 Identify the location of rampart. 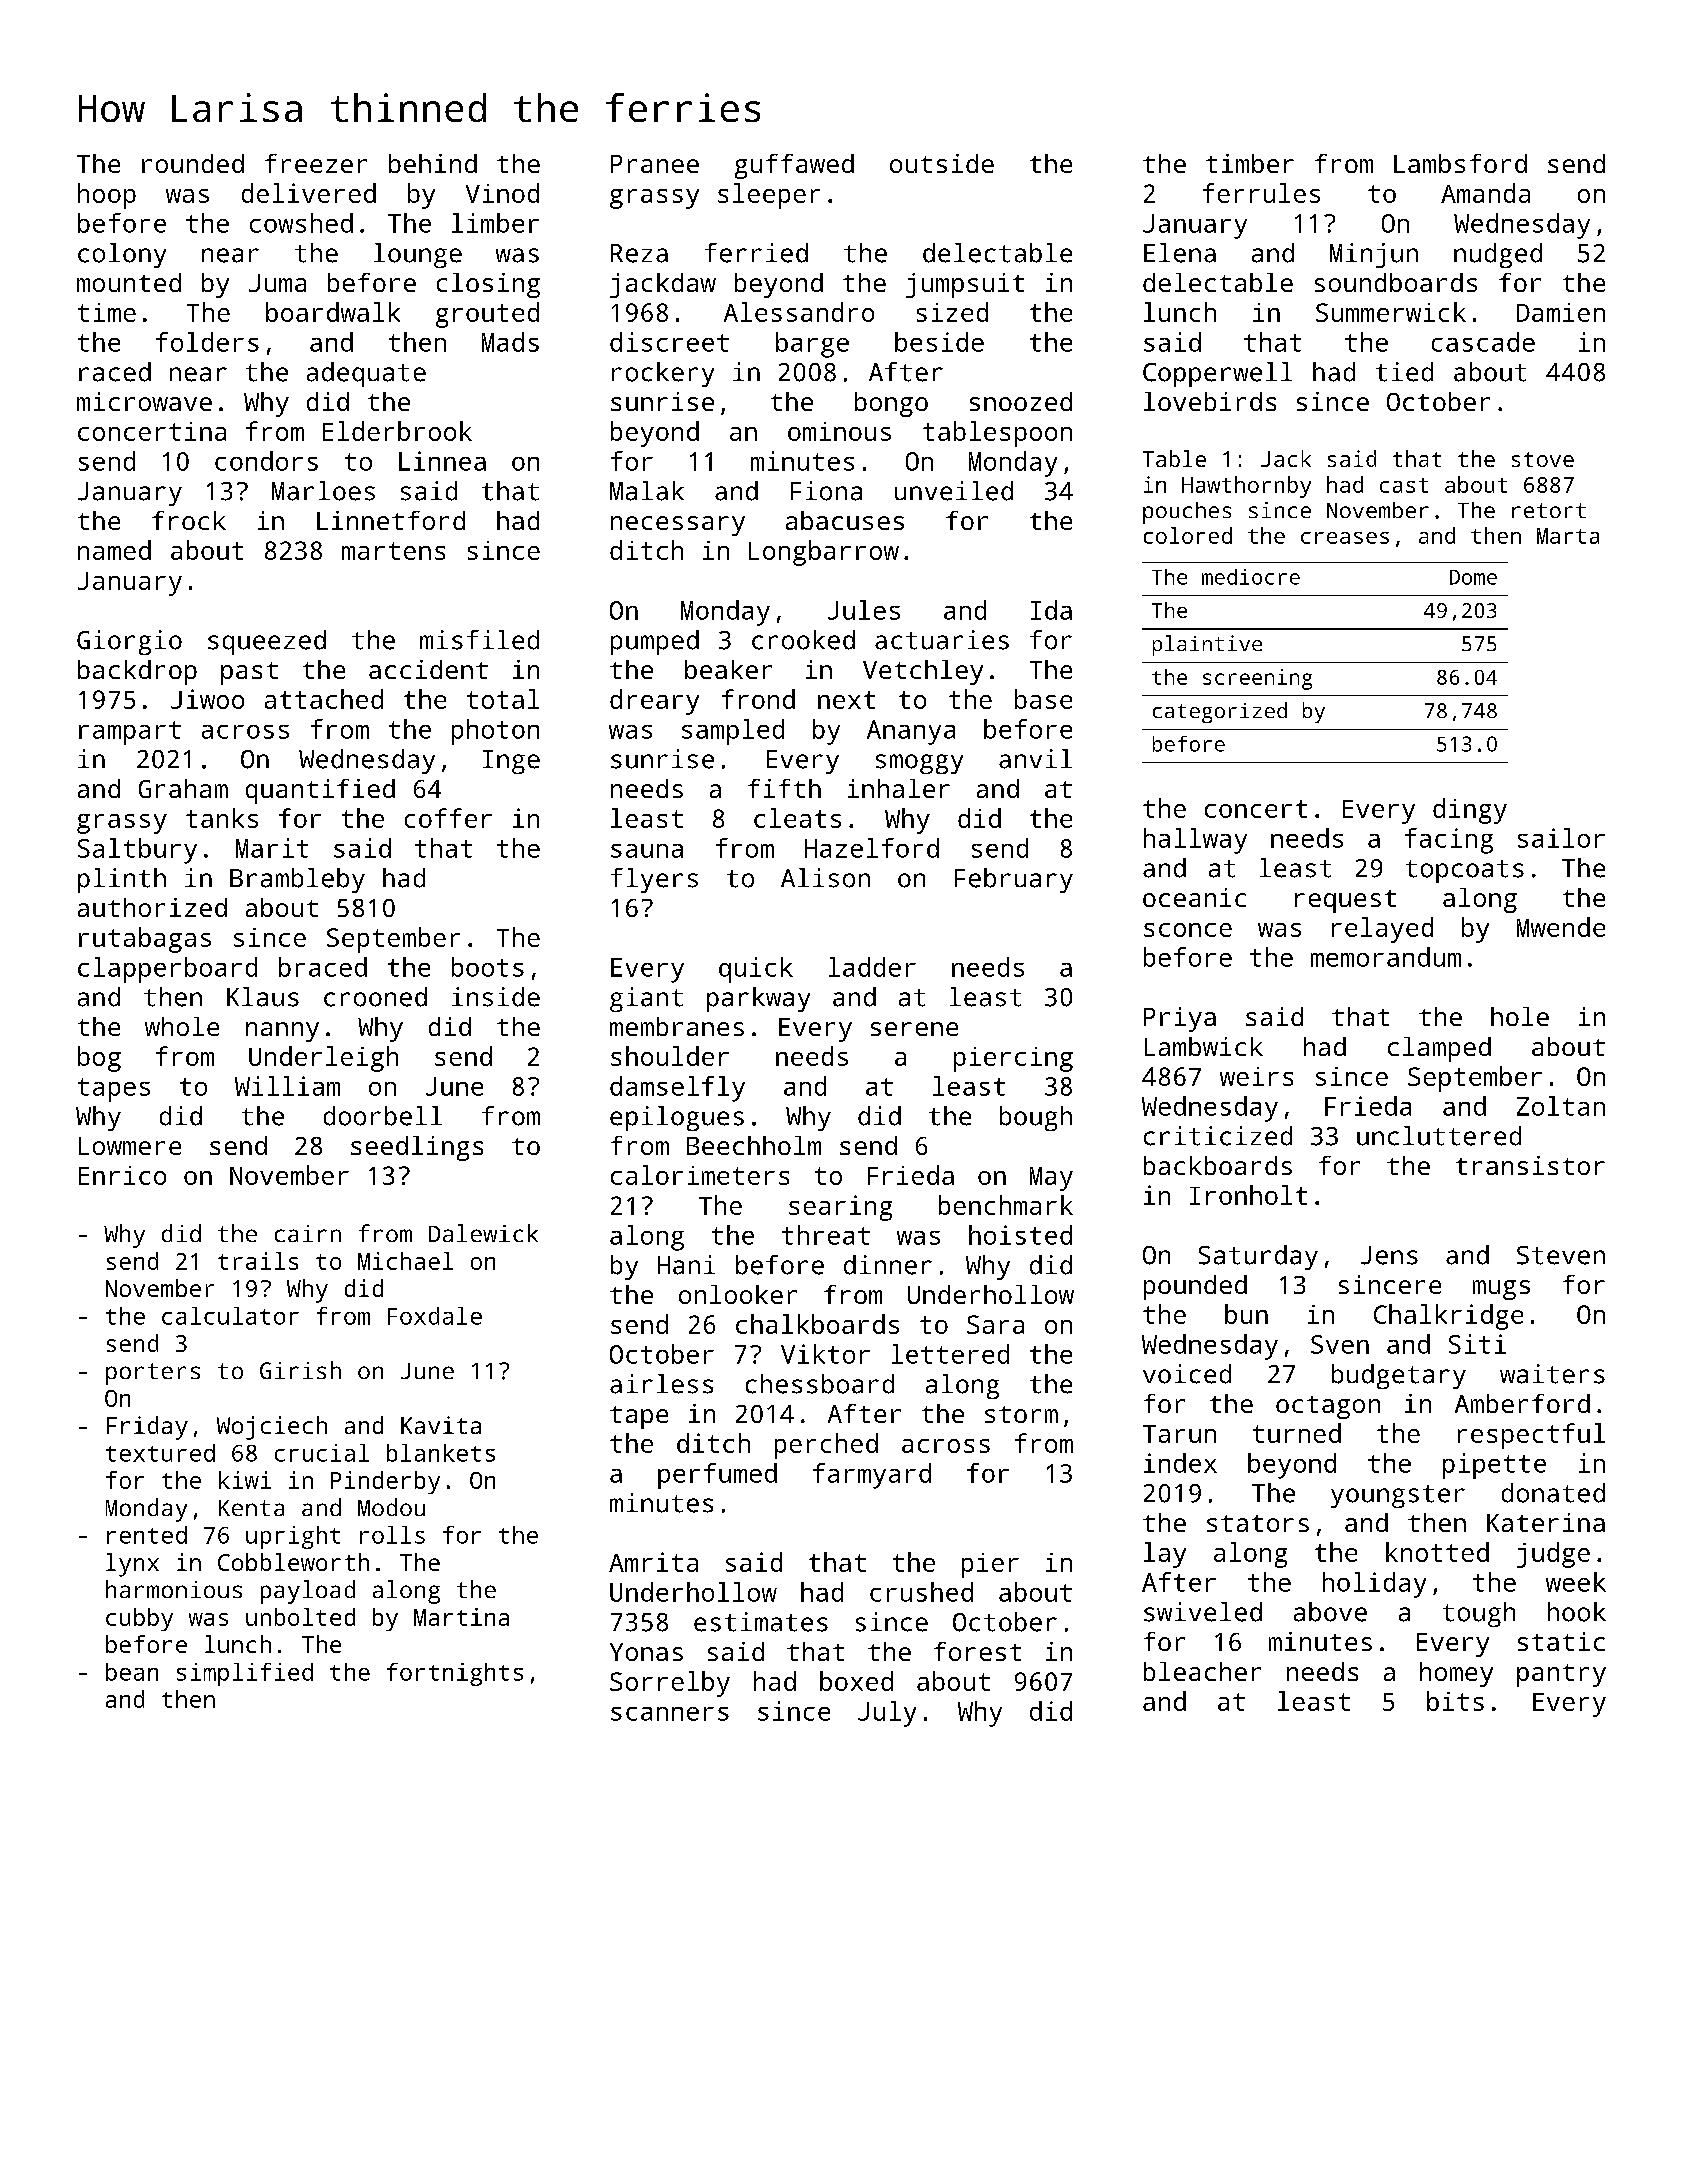
(130, 733).
